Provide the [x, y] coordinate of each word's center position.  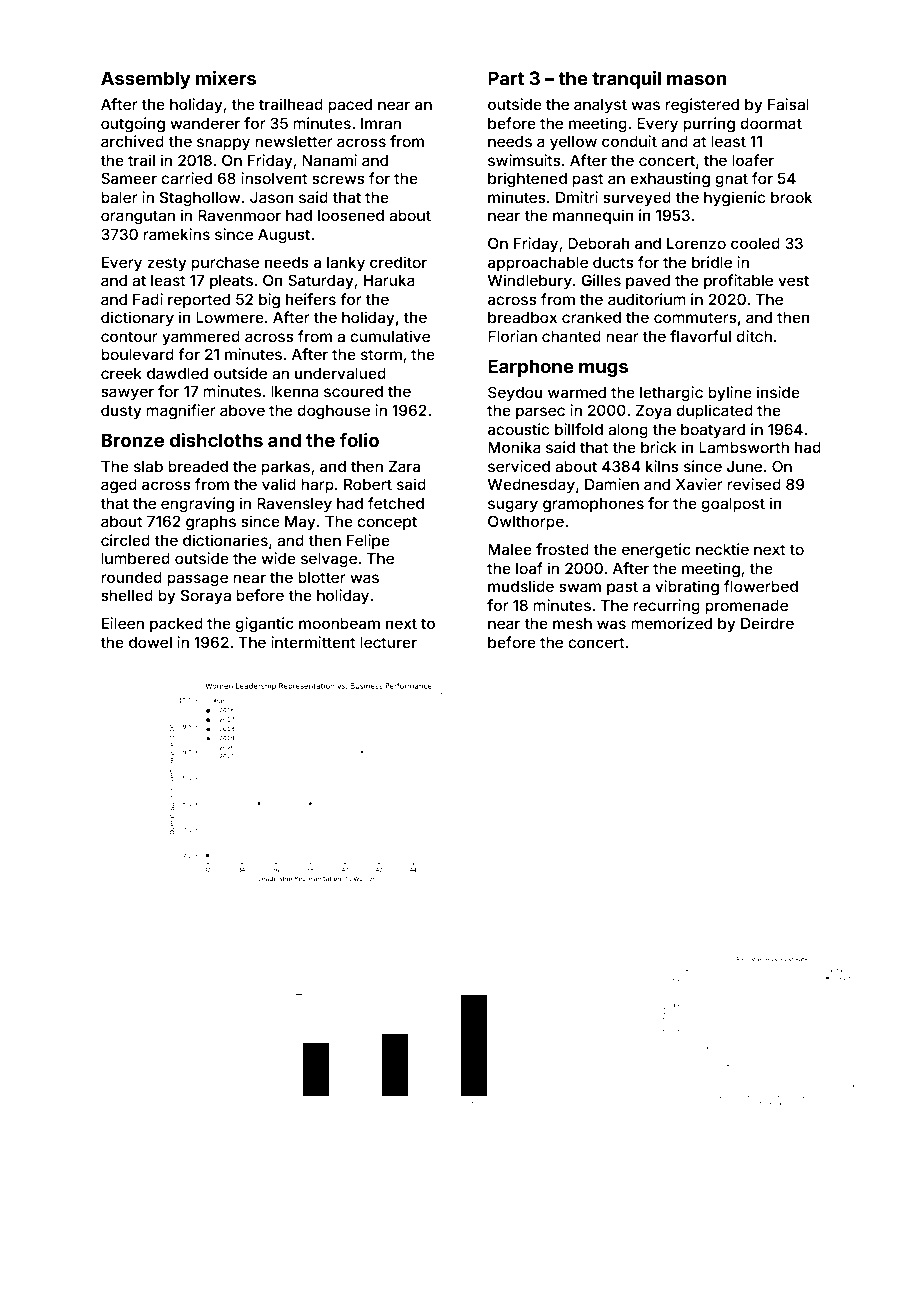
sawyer [127, 394]
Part [506, 78]
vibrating [687, 588]
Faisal [788, 104]
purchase [225, 264]
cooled [755, 243]
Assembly [146, 80]
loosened [351, 215]
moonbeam [339, 623]
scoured [353, 391]
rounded [131, 577]
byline [730, 393]
